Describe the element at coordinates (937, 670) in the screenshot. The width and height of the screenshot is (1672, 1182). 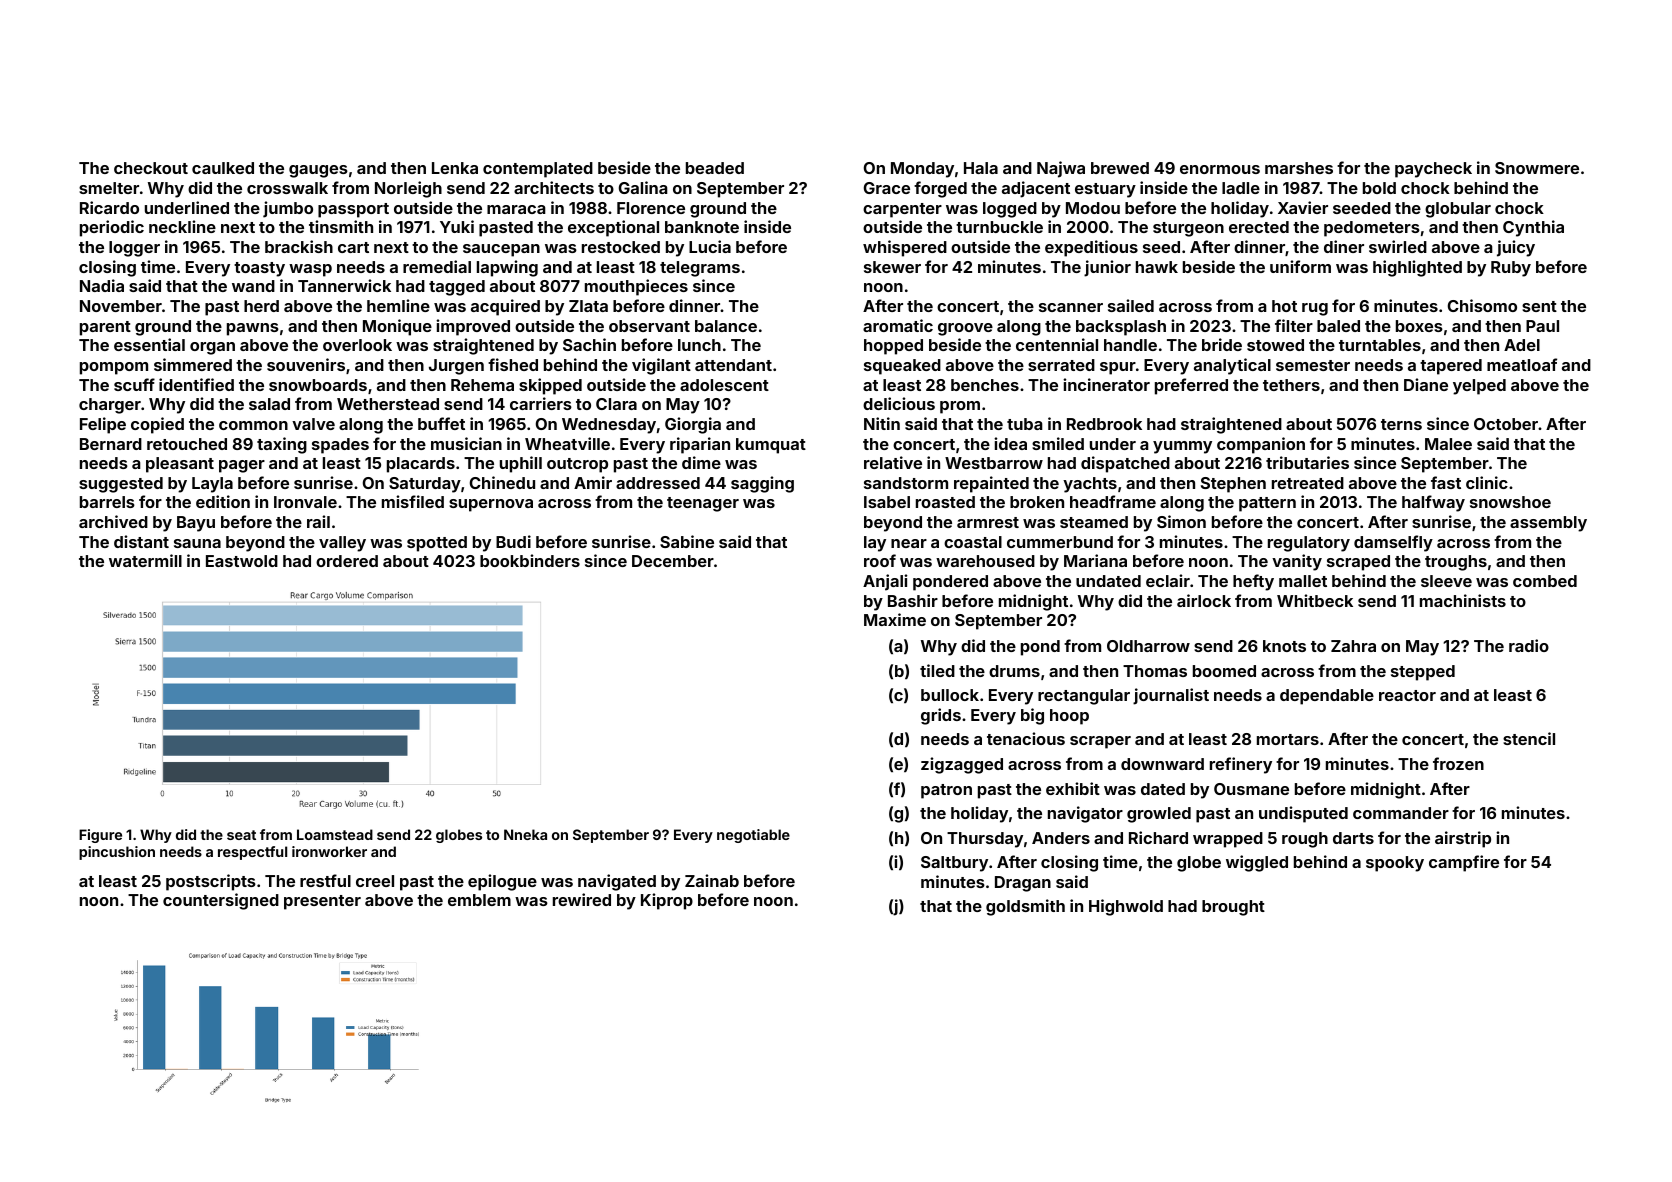
I see `tiled` at that location.
